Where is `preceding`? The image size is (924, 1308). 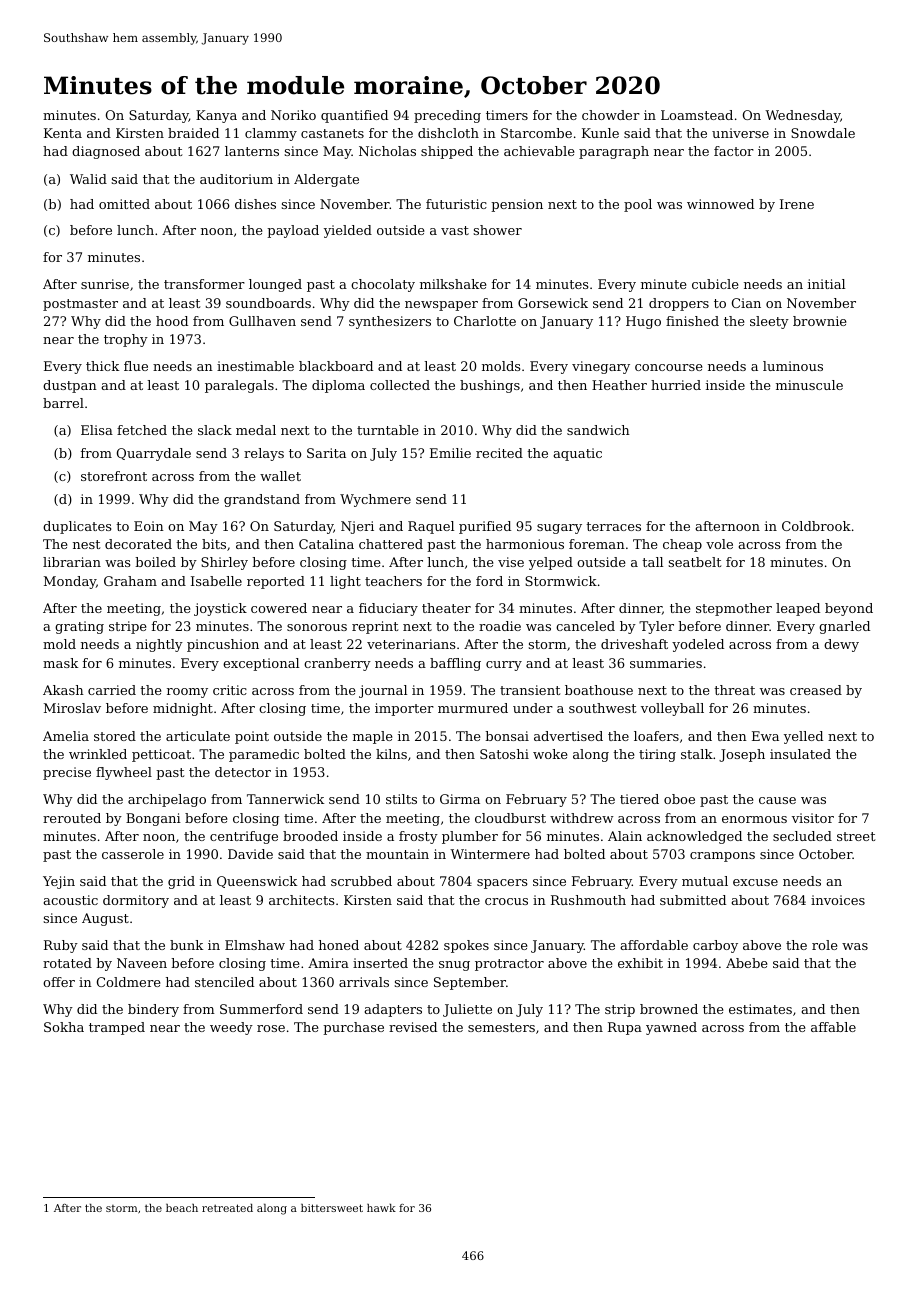
preceding is located at coordinates (447, 116).
